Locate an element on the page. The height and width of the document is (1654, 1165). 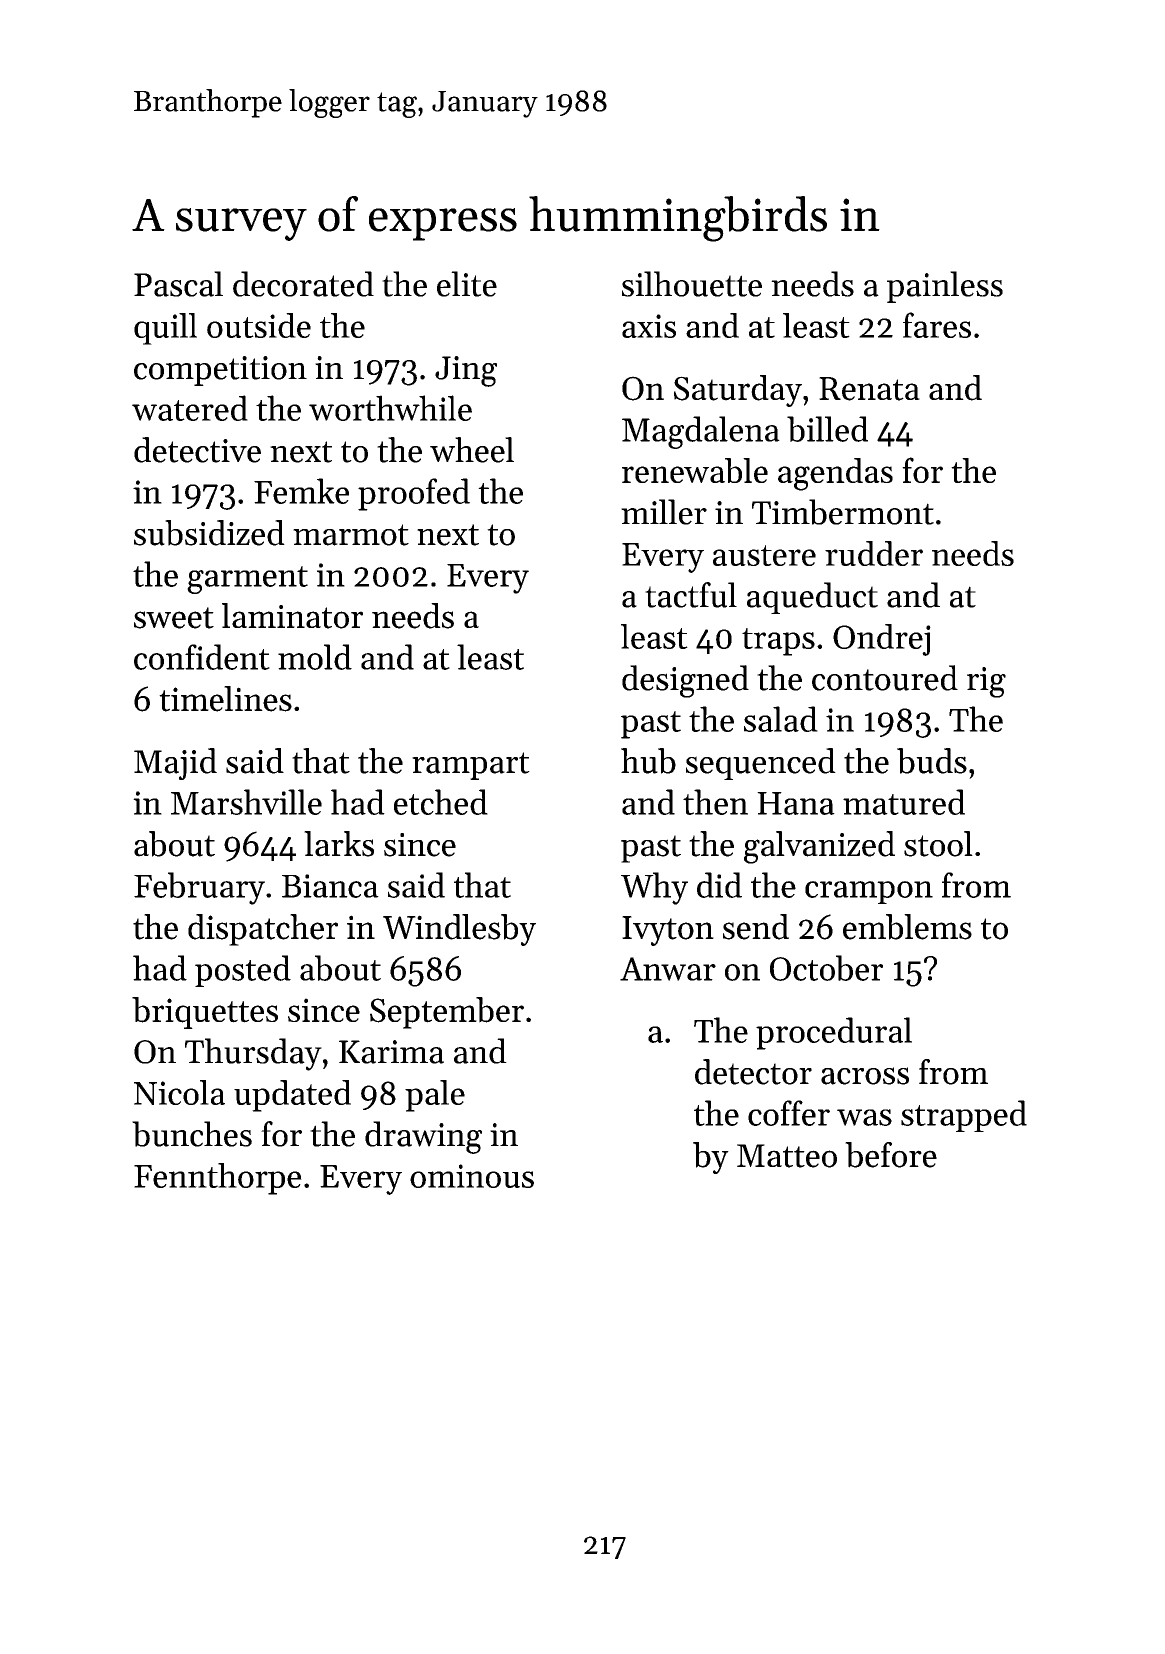
Majid is located at coordinates (175, 764).
